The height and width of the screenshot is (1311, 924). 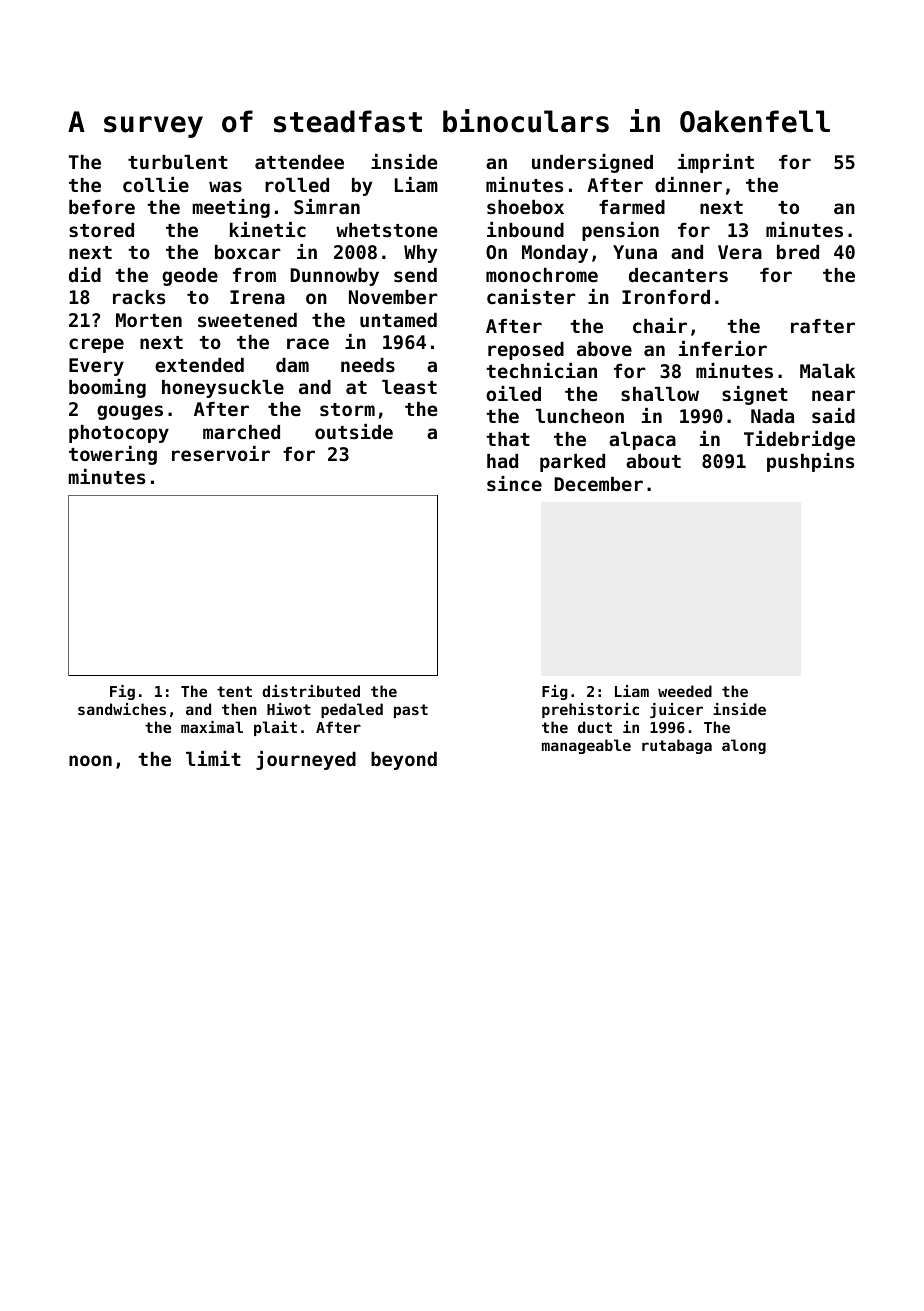 What do you see at coordinates (798, 252) in the screenshot?
I see `bred` at bounding box center [798, 252].
